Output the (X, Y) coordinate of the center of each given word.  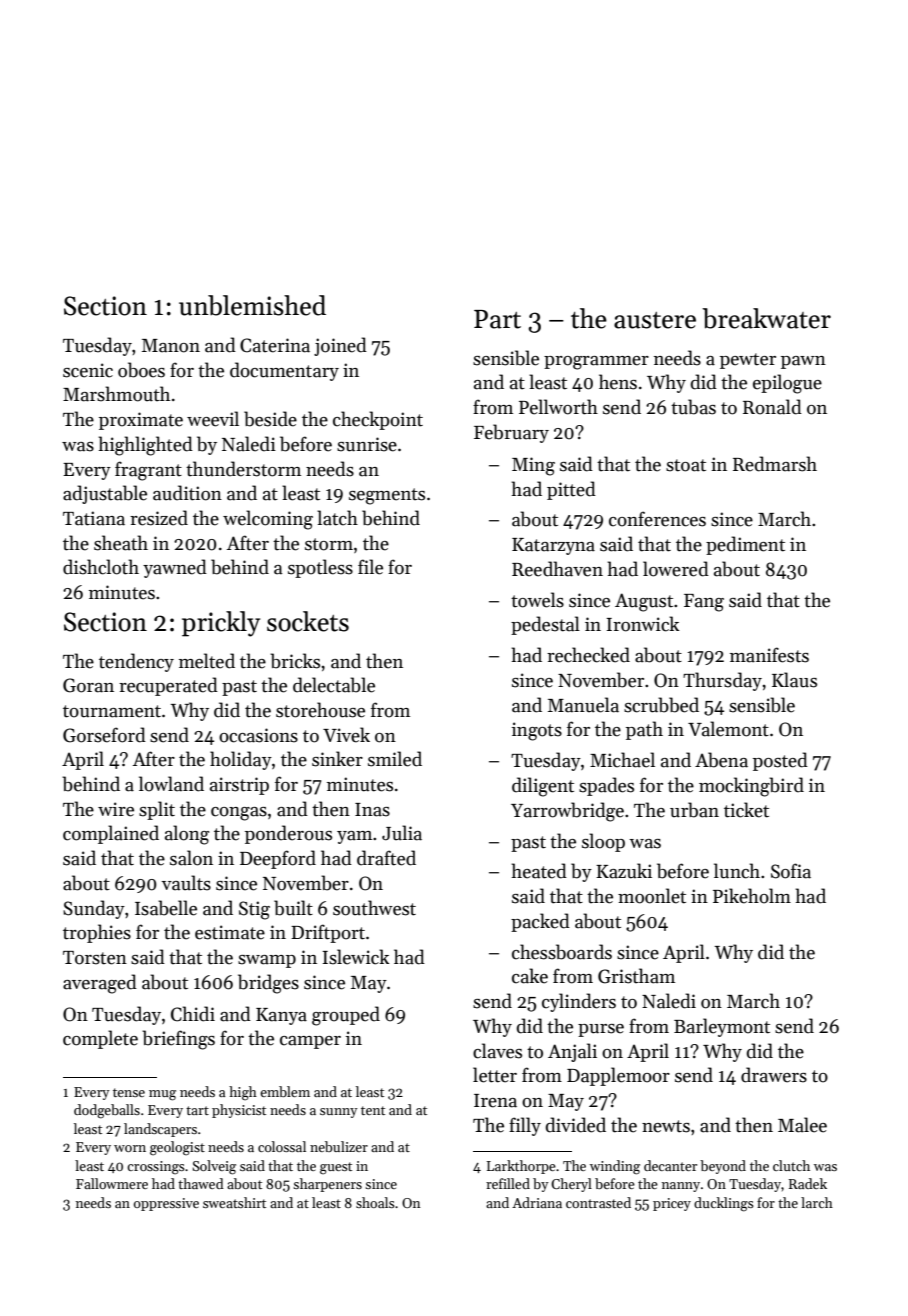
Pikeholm (752, 896)
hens (618, 382)
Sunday (94, 909)
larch (817, 1202)
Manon (171, 346)
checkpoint (378, 420)
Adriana (537, 1202)
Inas (372, 810)
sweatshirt (234, 1202)
